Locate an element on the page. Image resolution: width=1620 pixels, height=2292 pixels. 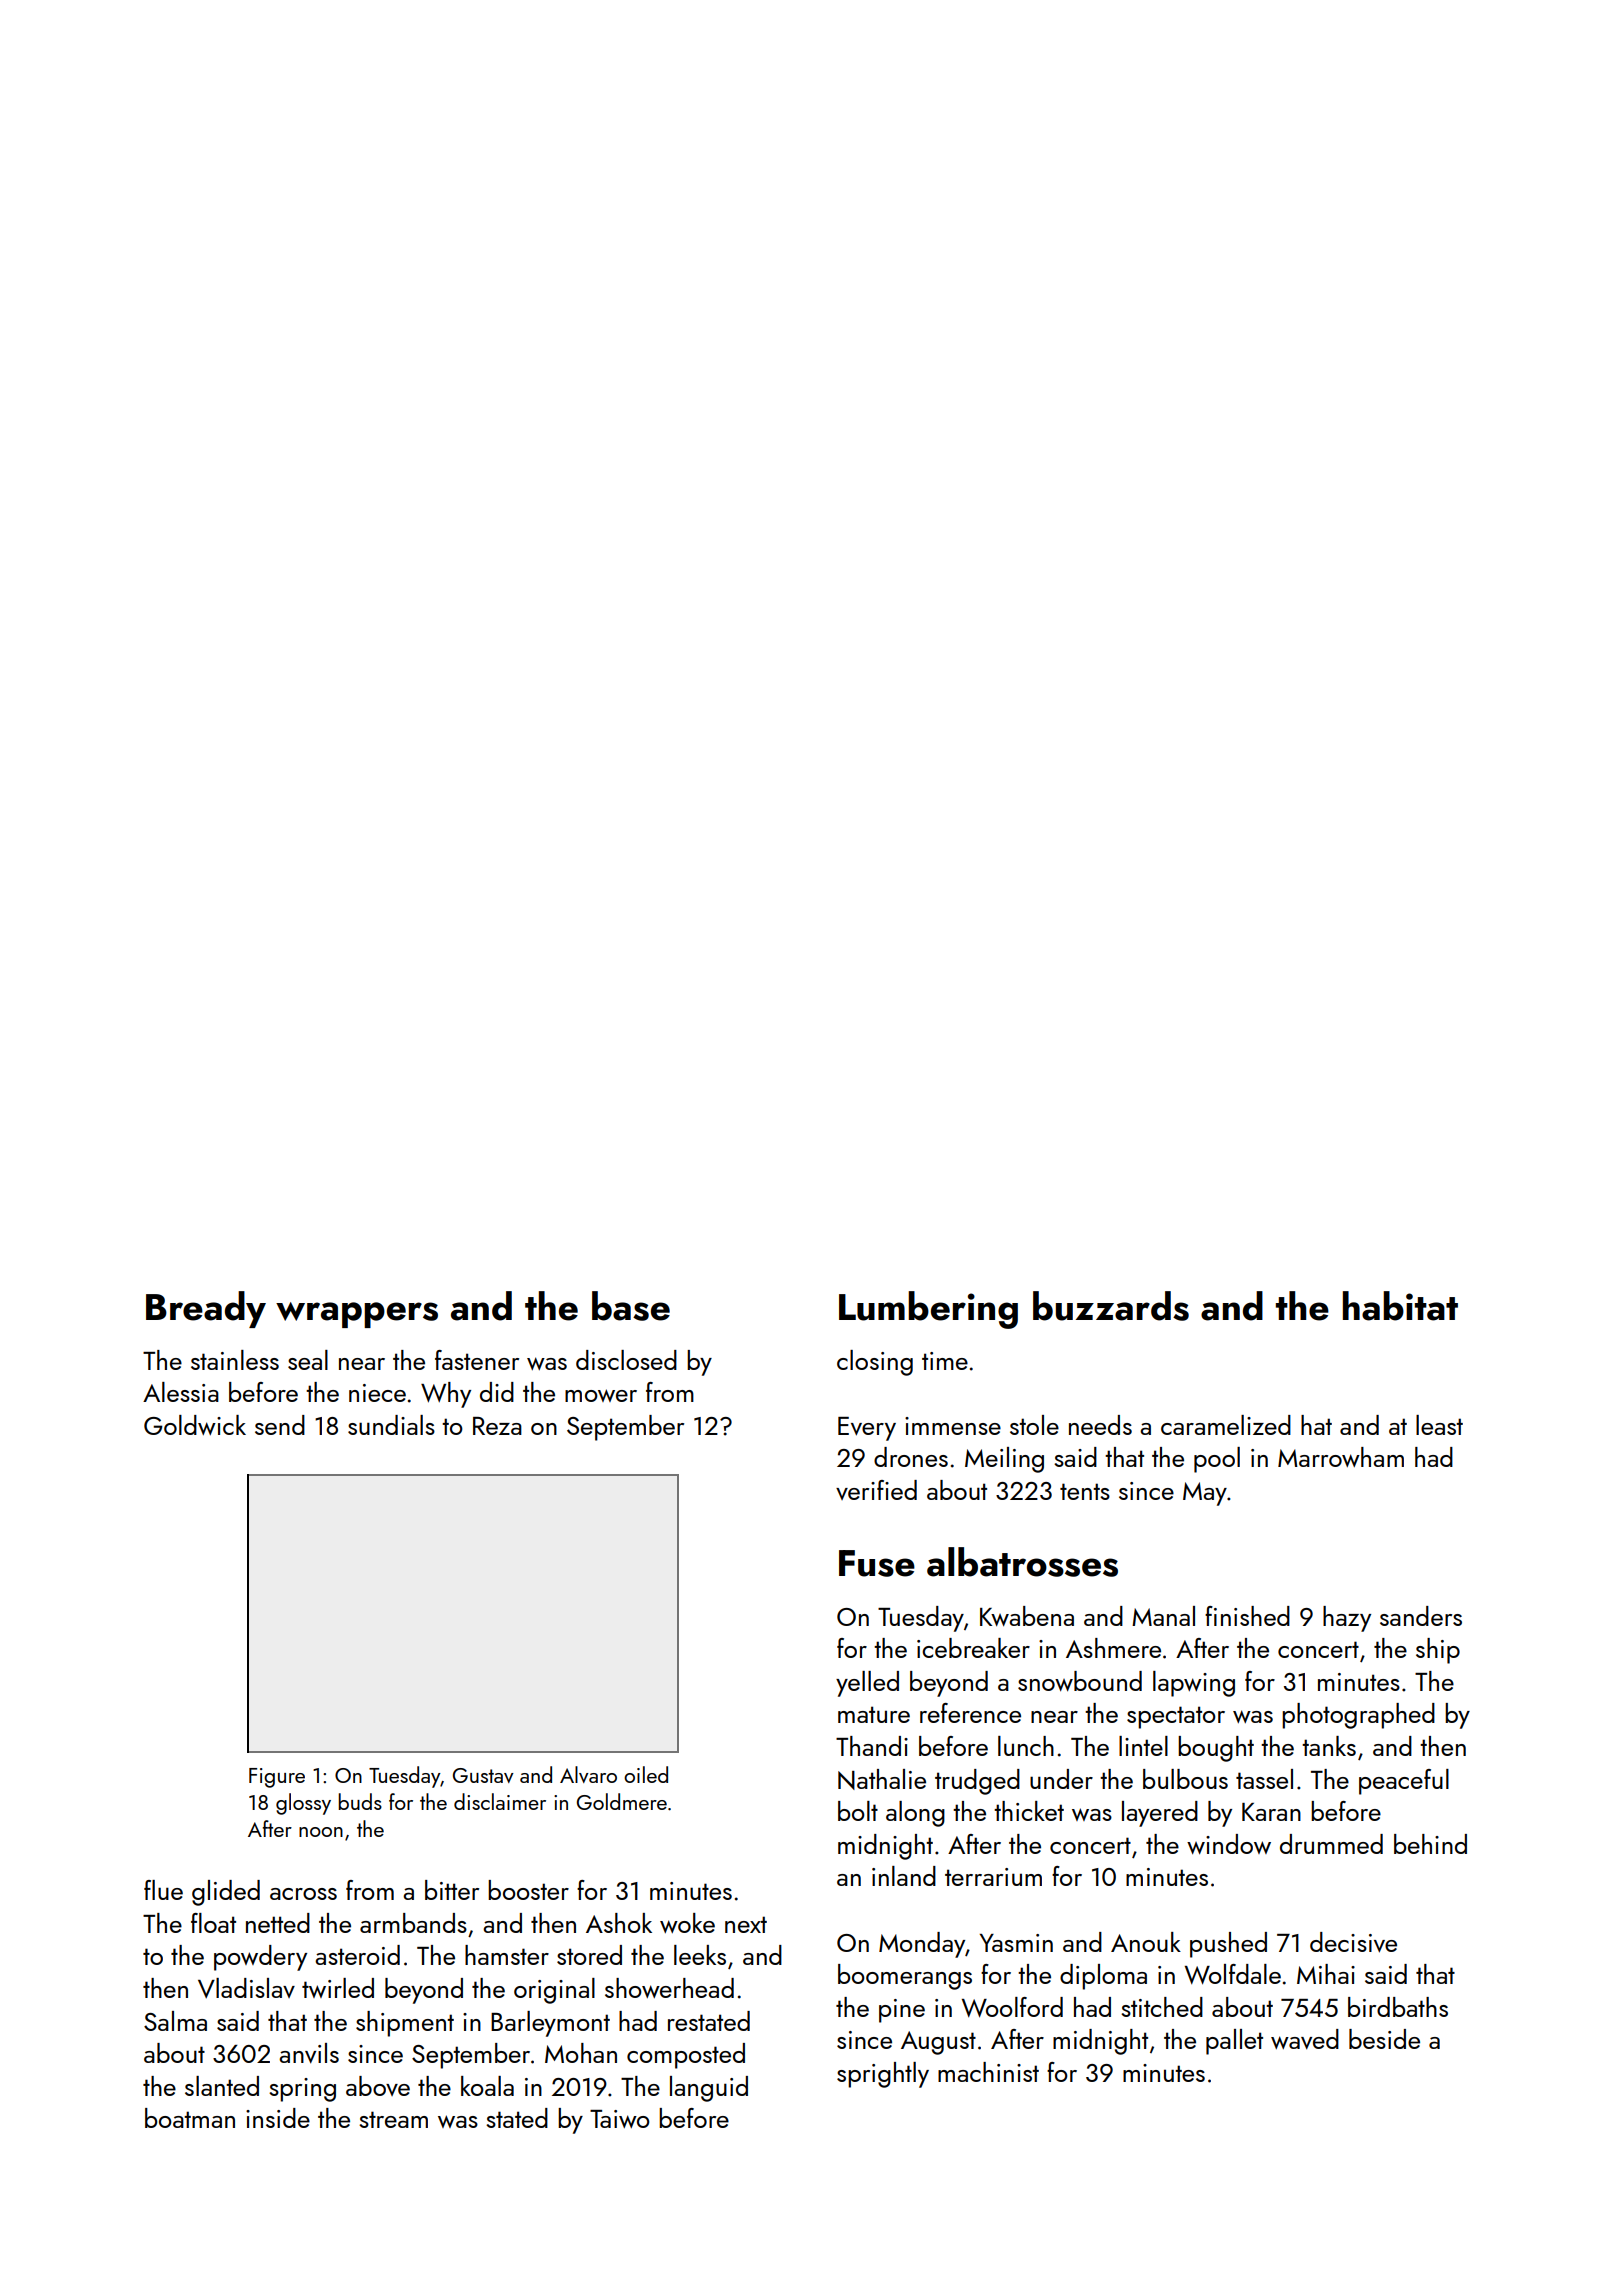
Lumbering is located at coordinates (928, 1310).
